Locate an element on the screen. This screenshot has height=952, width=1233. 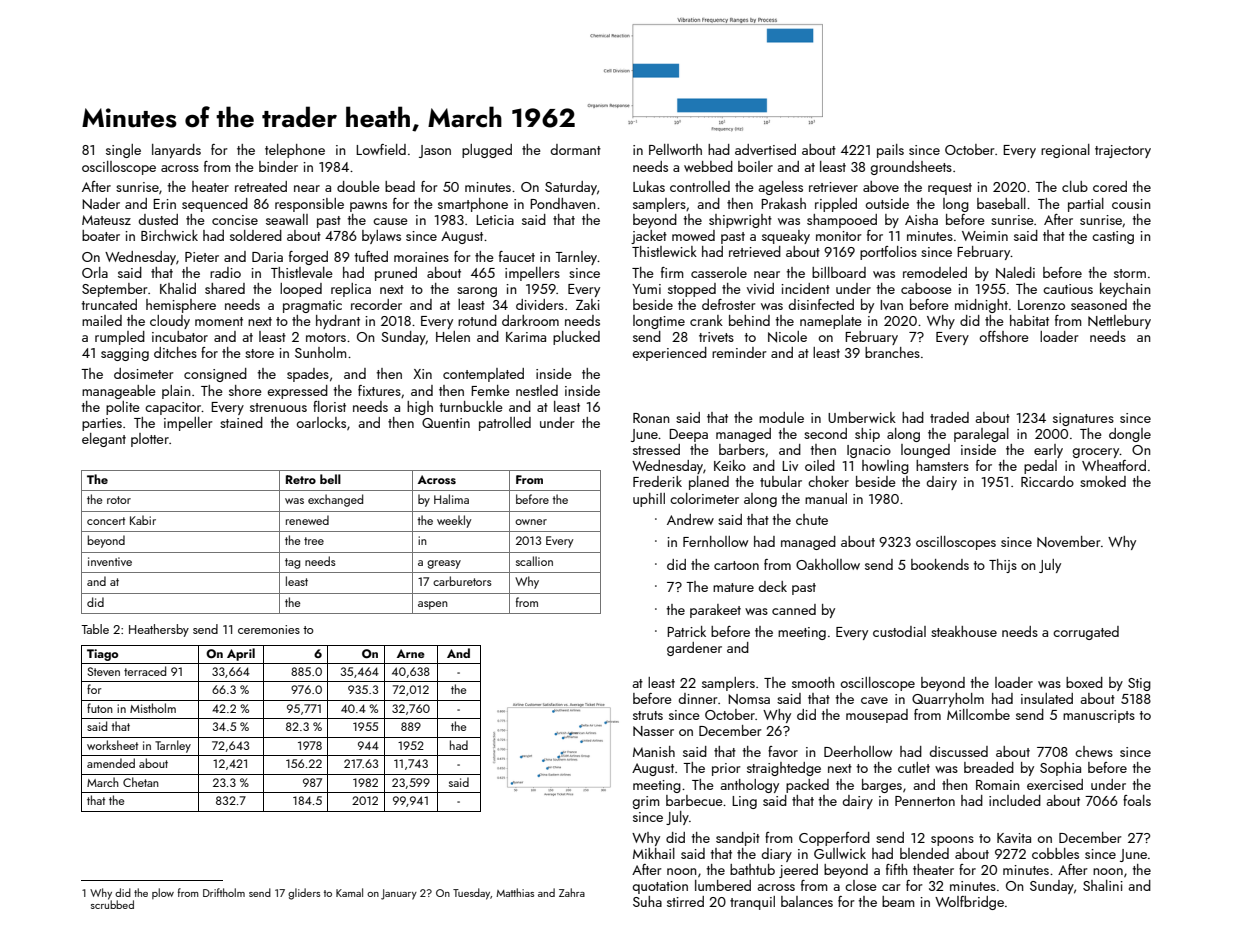
single is located at coordinates (123, 151).
